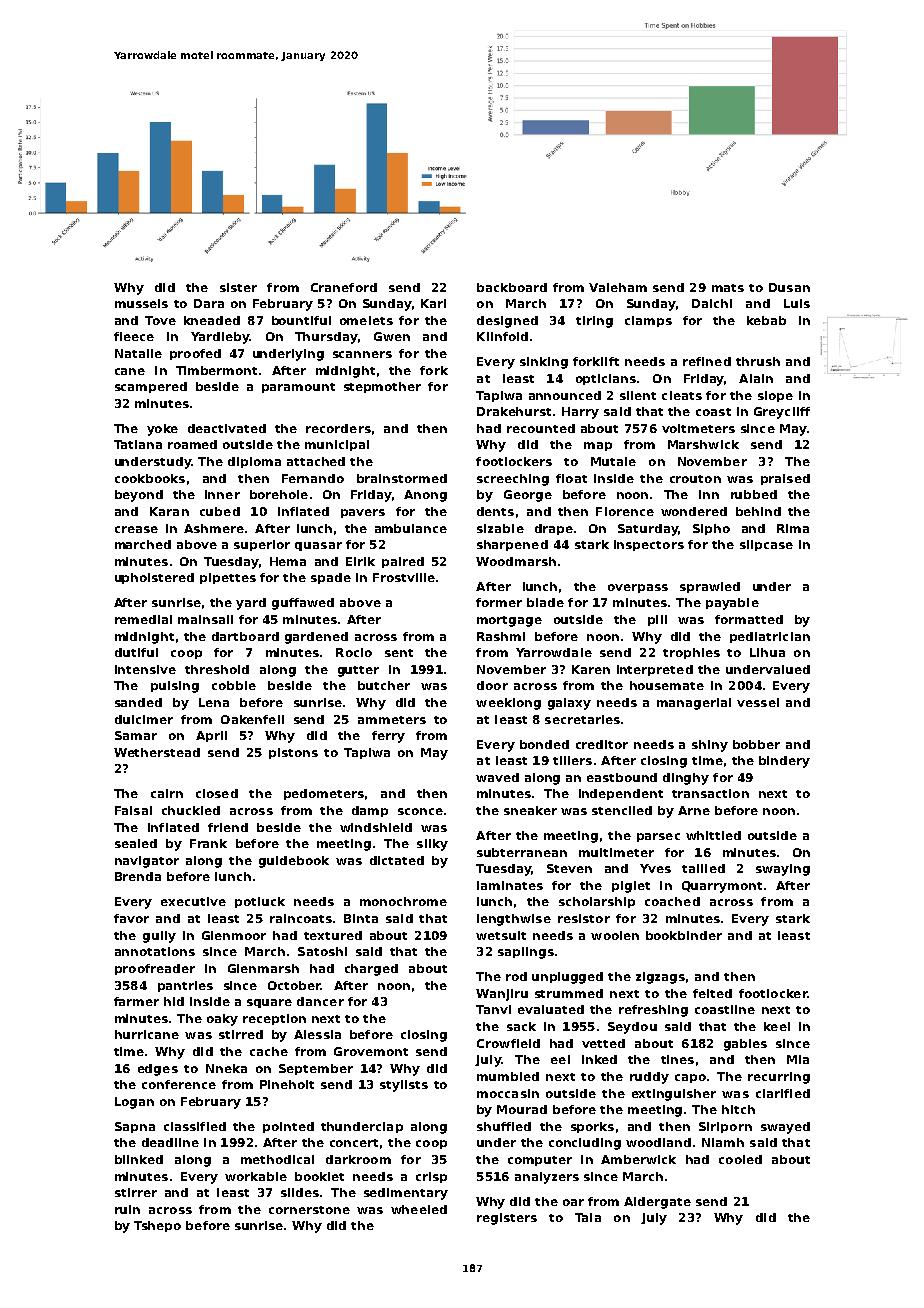 The width and height of the screenshot is (924, 1308). What do you see at coordinates (588, 1217) in the screenshot?
I see `Tala` at bounding box center [588, 1217].
